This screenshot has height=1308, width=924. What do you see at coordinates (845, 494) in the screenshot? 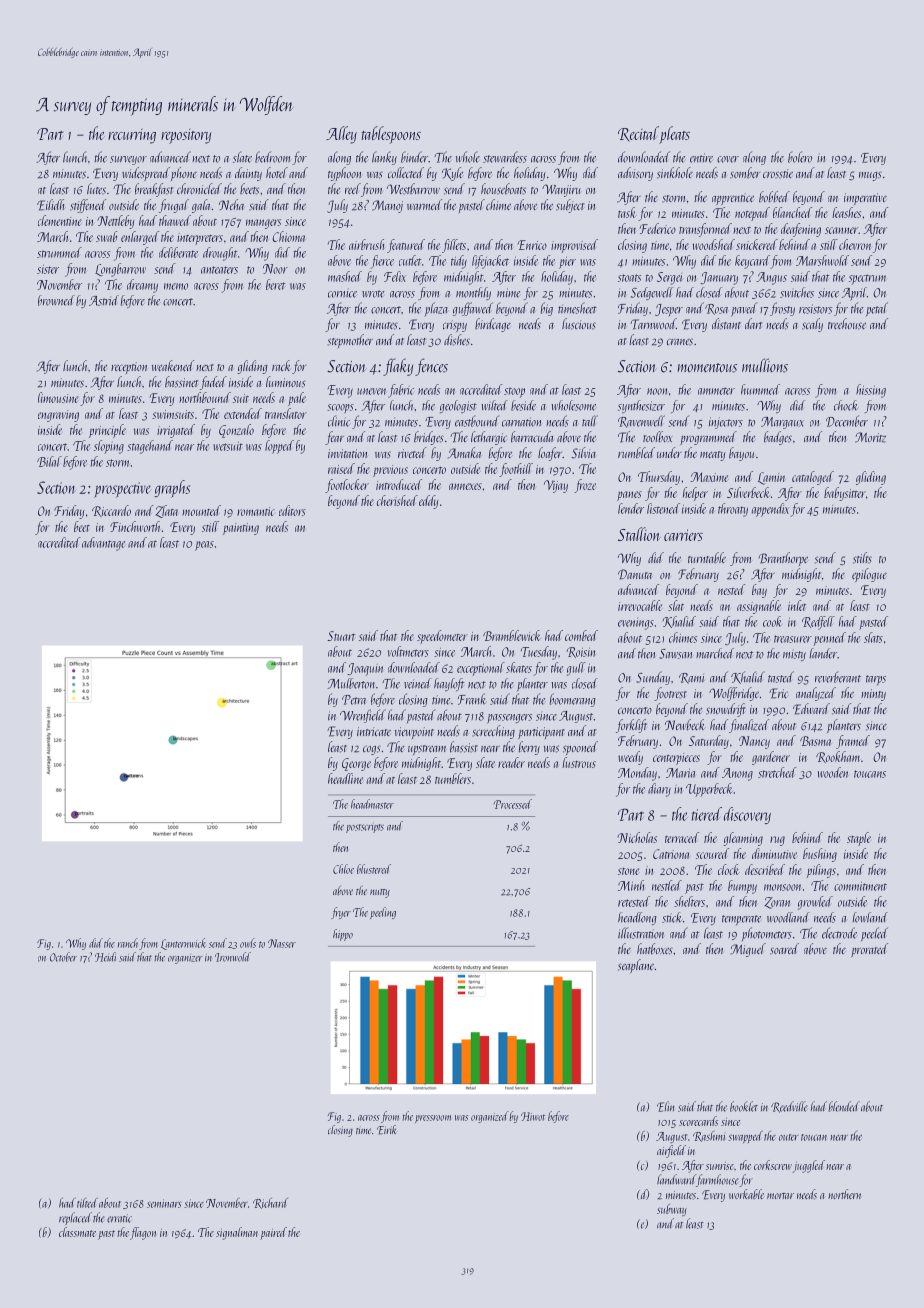
I see `babysitter` at bounding box center [845, 494].
